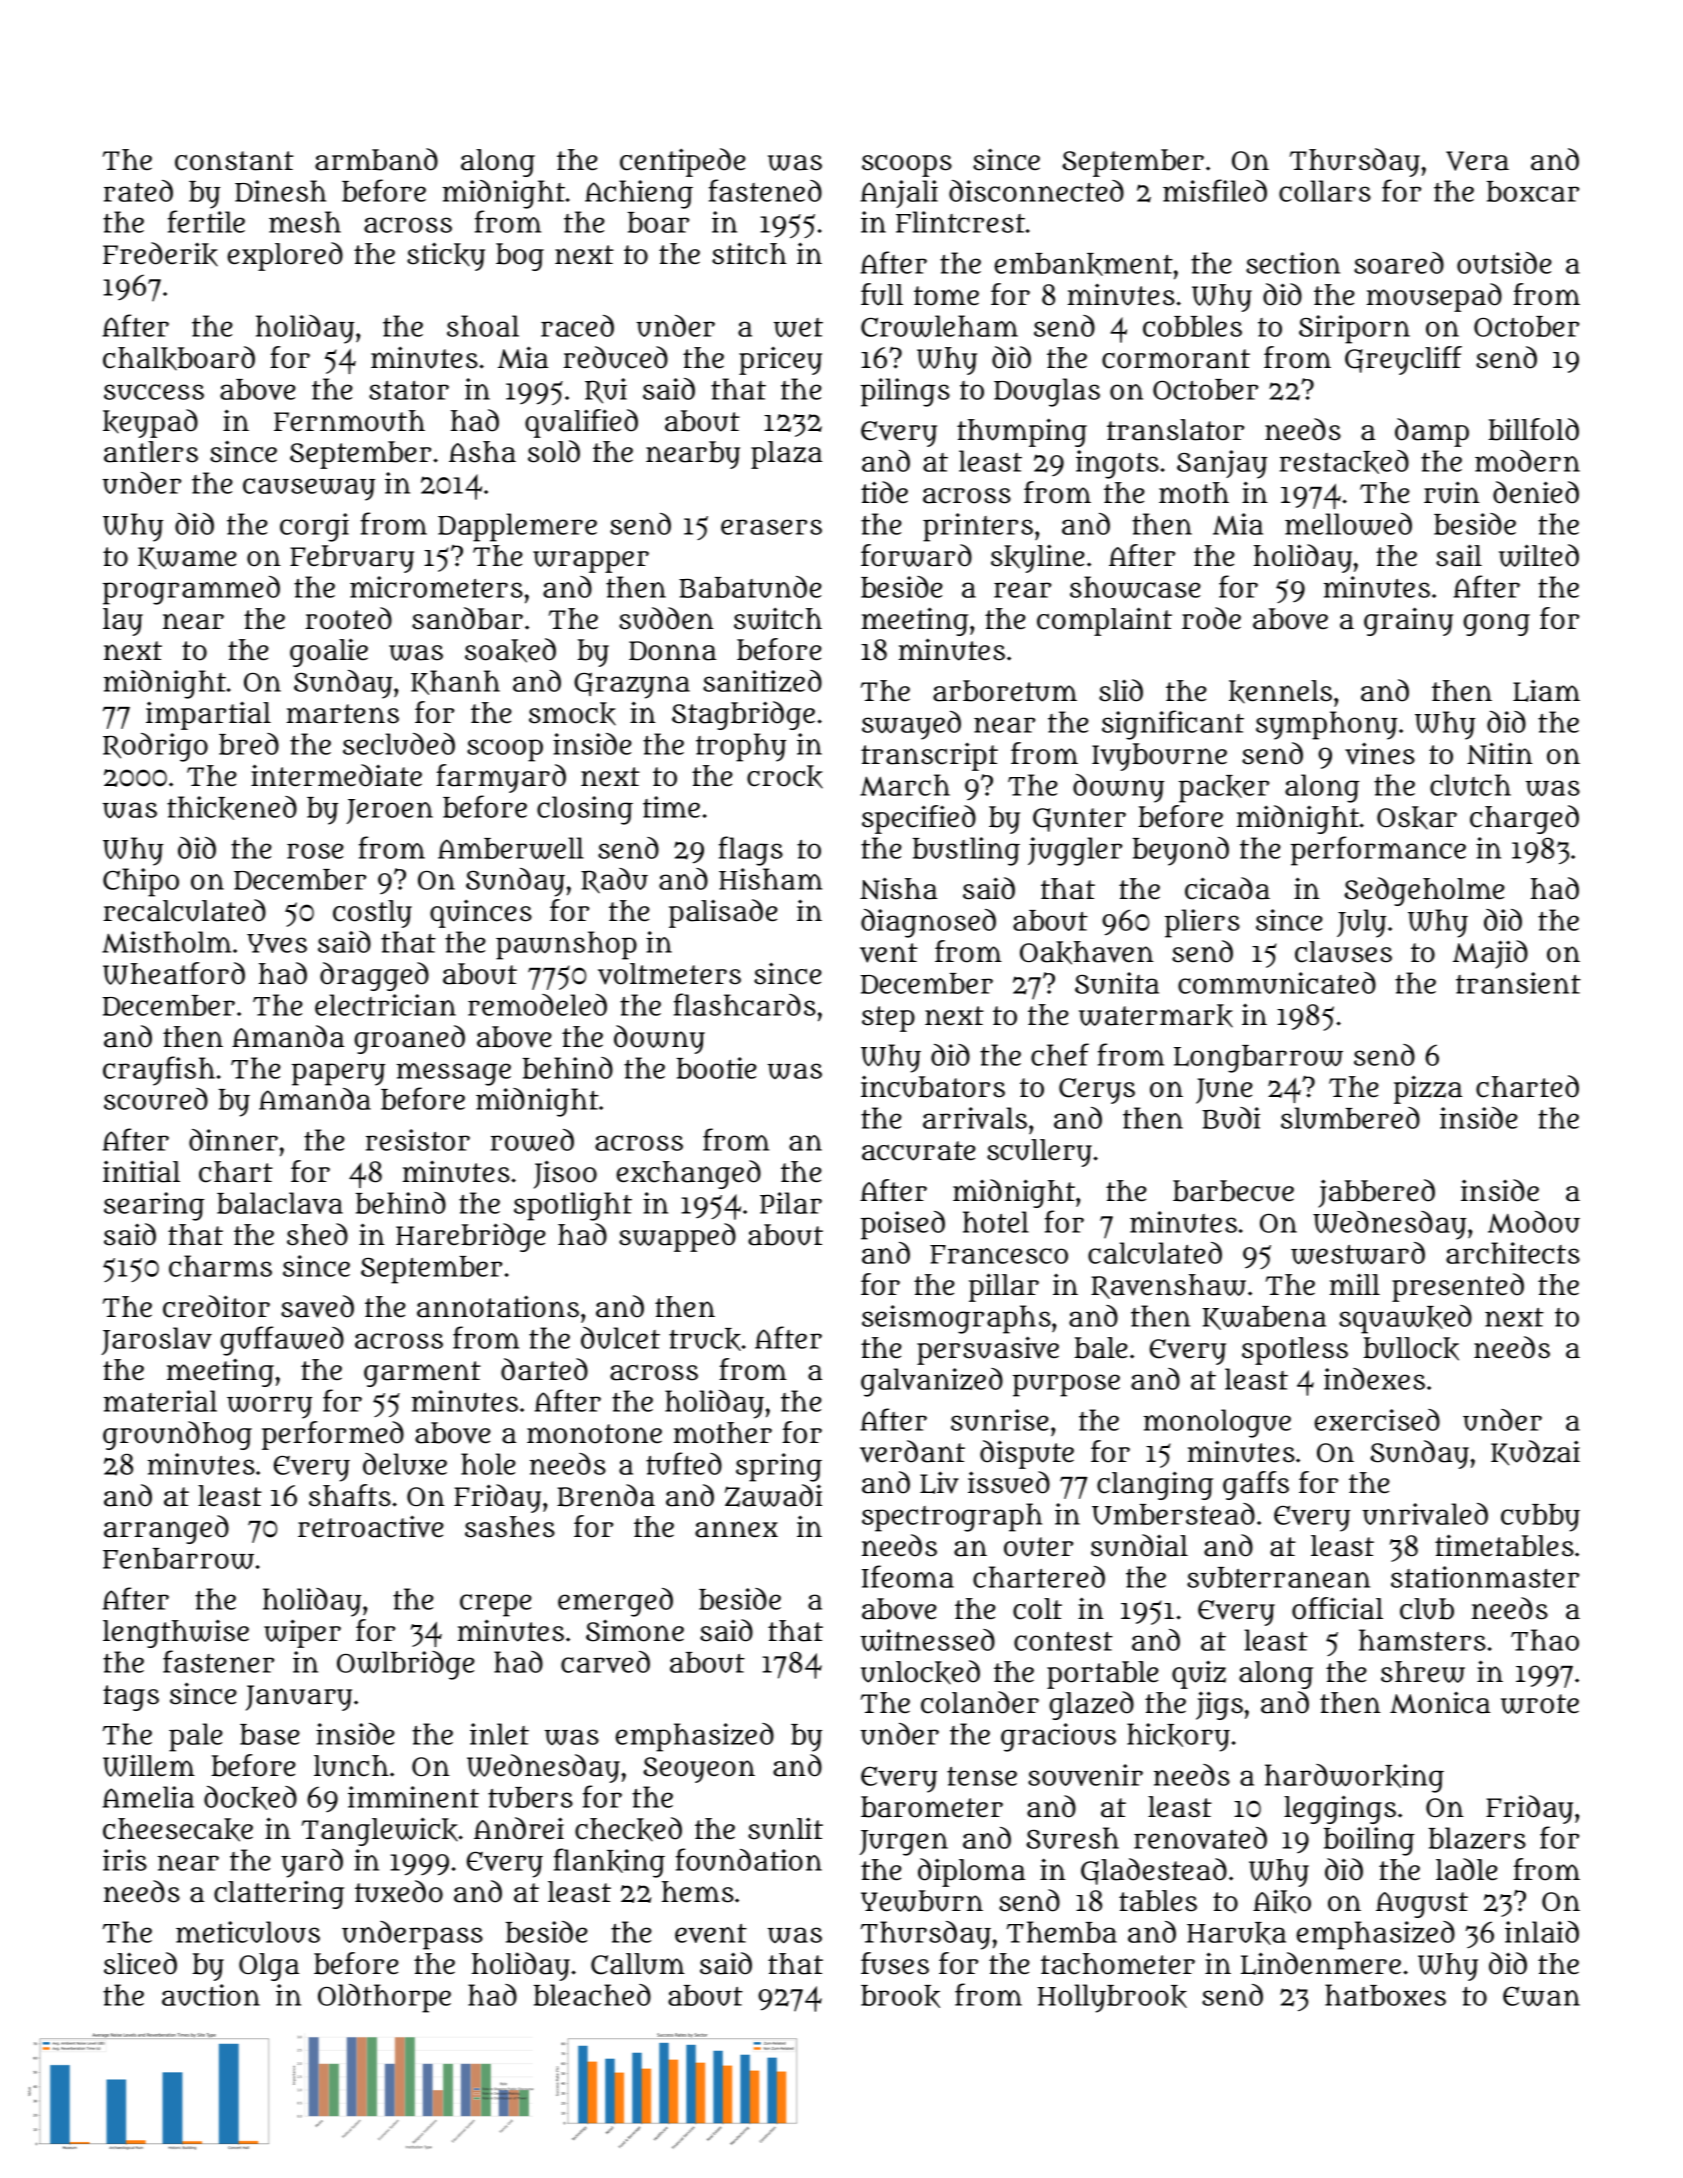 This image has height=2178, width=1683. I want to click on boxcar, so click(1533, 191).
